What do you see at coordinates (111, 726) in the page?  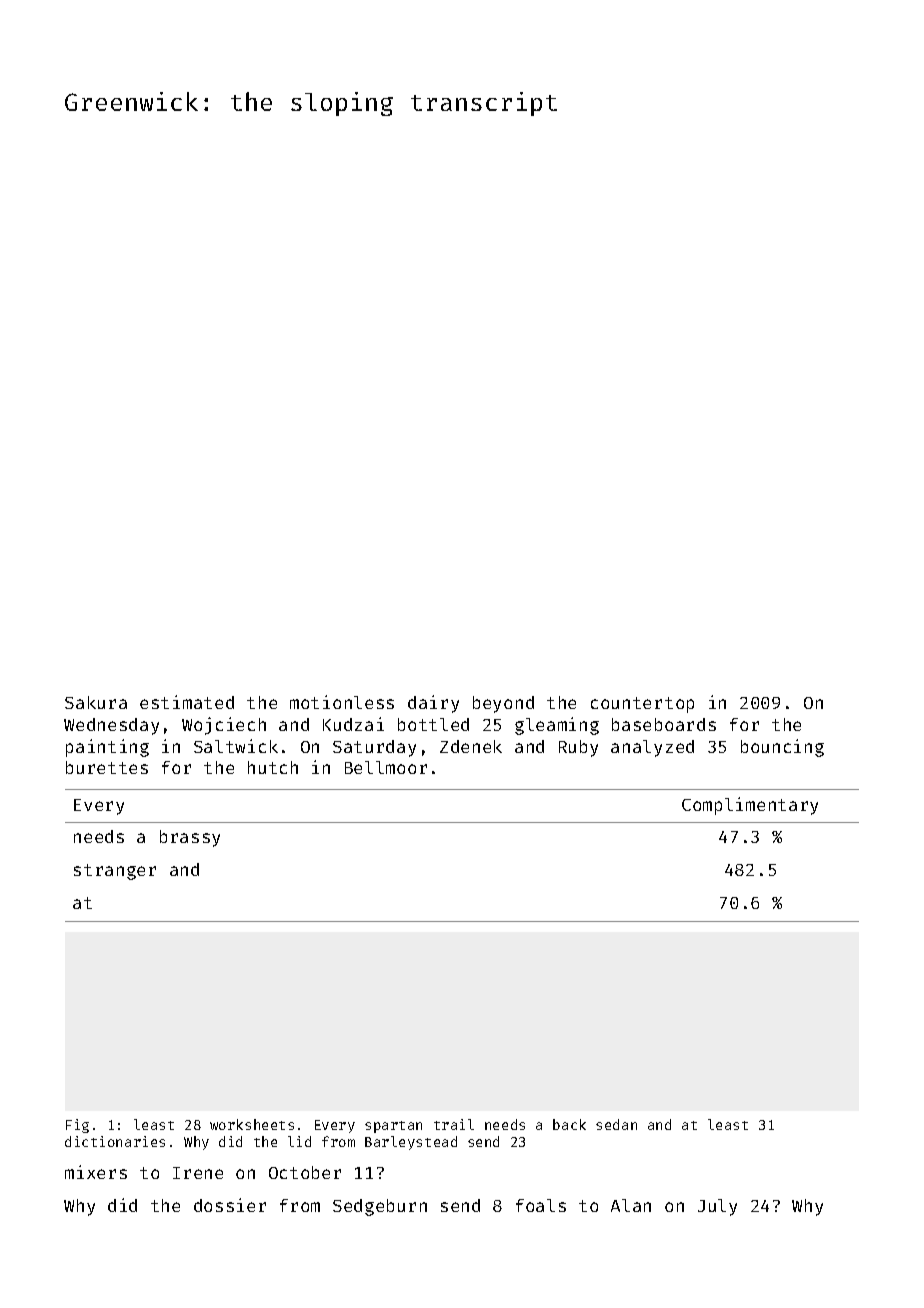 I see `Wednesday` at bounding box center [111, 726].
